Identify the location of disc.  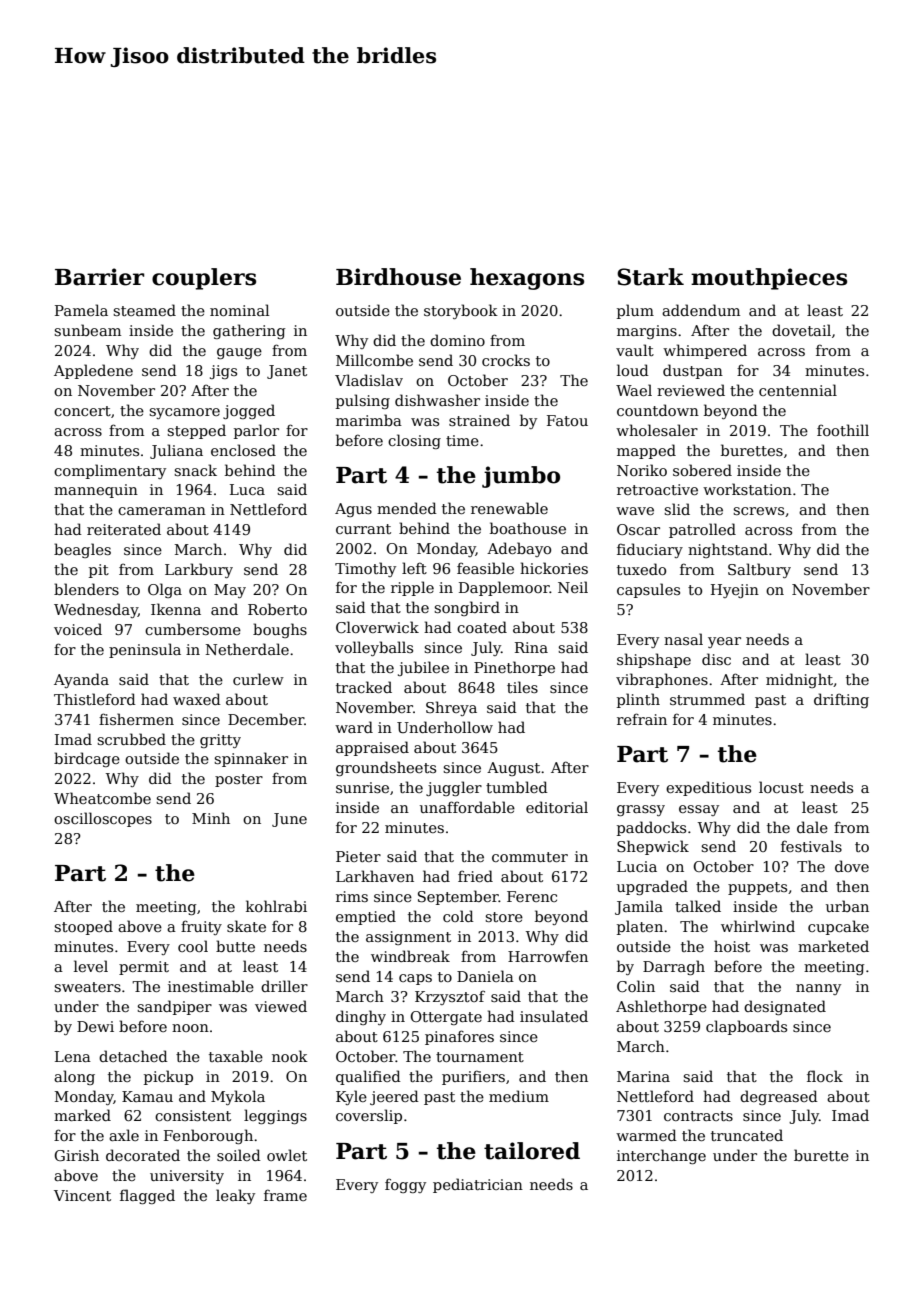
(716, 659).
